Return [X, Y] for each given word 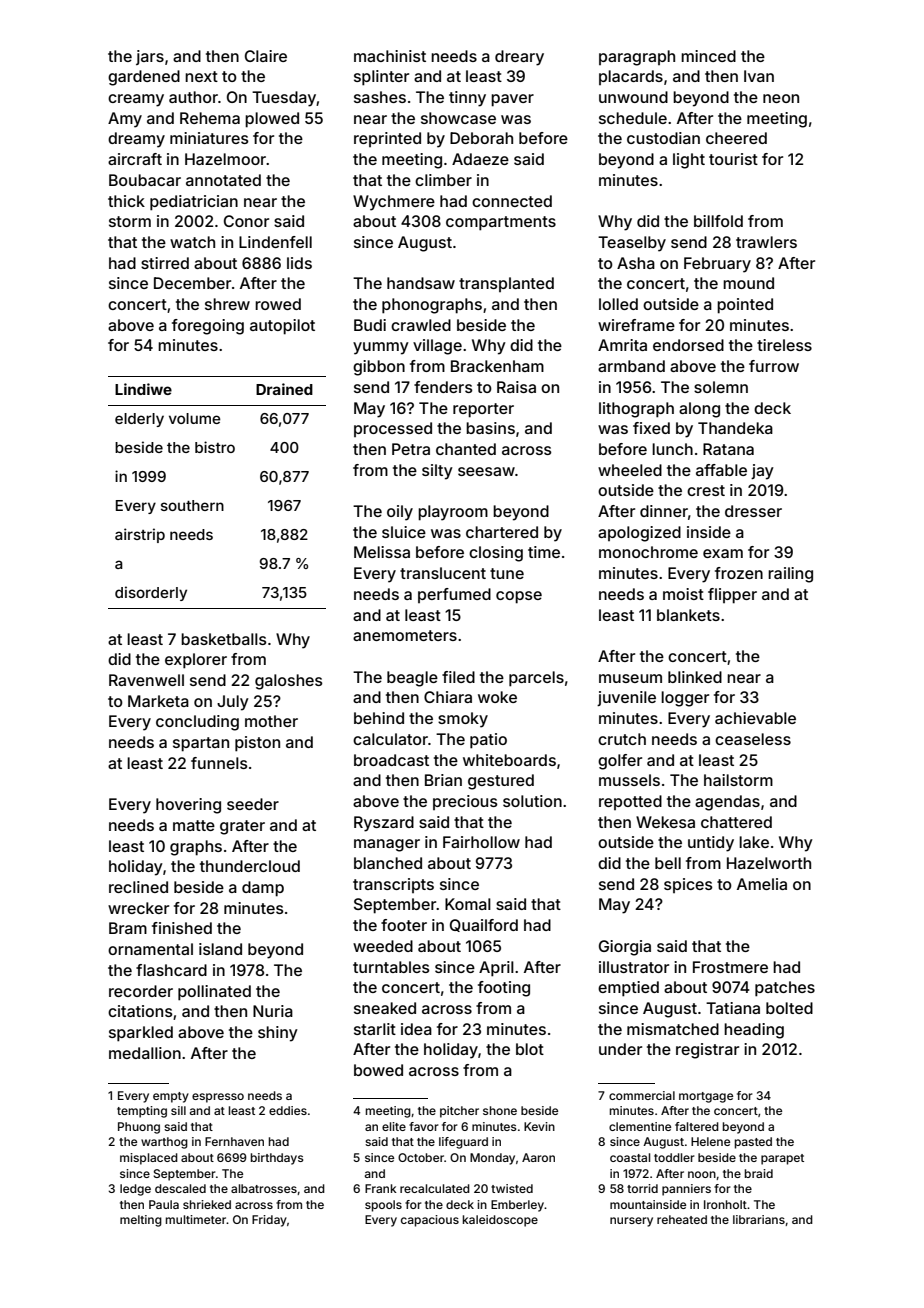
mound [748, 283]
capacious [430, 1221]
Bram [128, 928]
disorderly [151, 593]
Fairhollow [481, 842]
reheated [682, 1219]
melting [141, 1221]
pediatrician [194, 203]
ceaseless [753, 739]
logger [685, 699]
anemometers [405, 635]
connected [512, 201]
